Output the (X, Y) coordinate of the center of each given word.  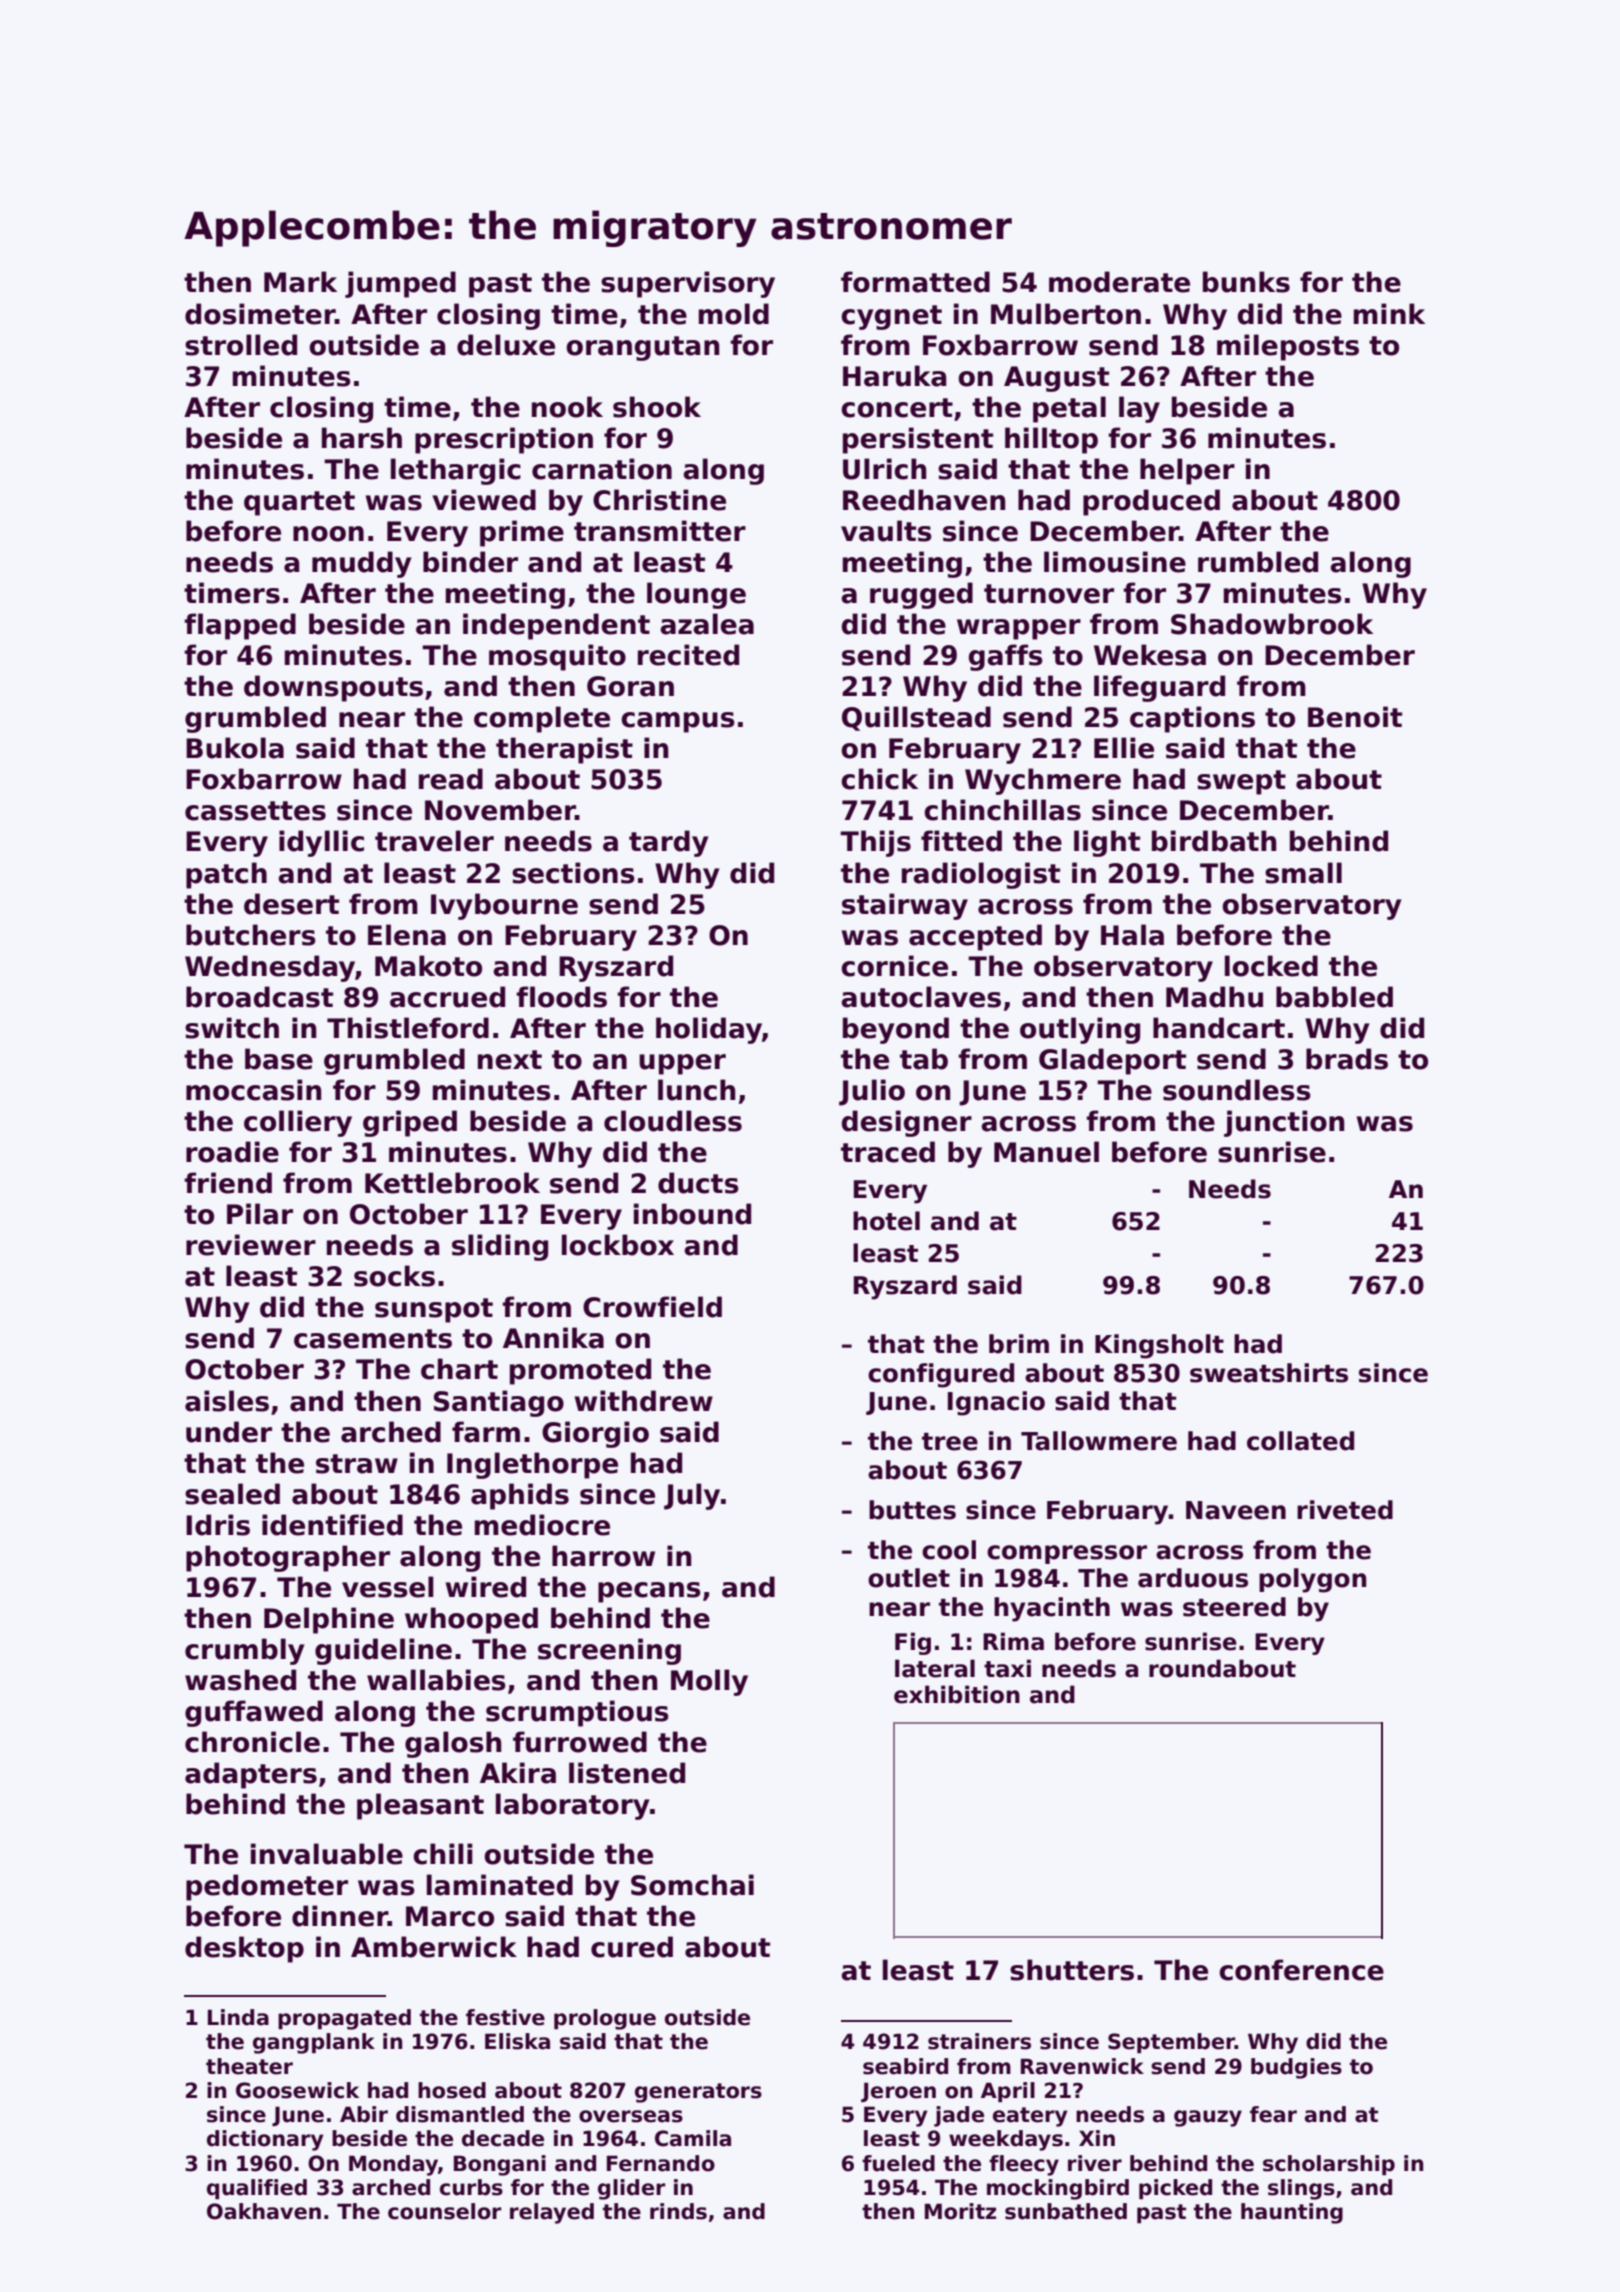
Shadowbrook (1272, 624)
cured (632, 1947)
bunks (1246, 282)
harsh (362, 438)
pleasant (420, 1806)
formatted (915, 282)
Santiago (499, 1403)
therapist (564, 750)
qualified (257, 2189)
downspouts (333, 688)
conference (1301, 1970)
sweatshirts (1269, 1373)
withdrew (644, 1401)
